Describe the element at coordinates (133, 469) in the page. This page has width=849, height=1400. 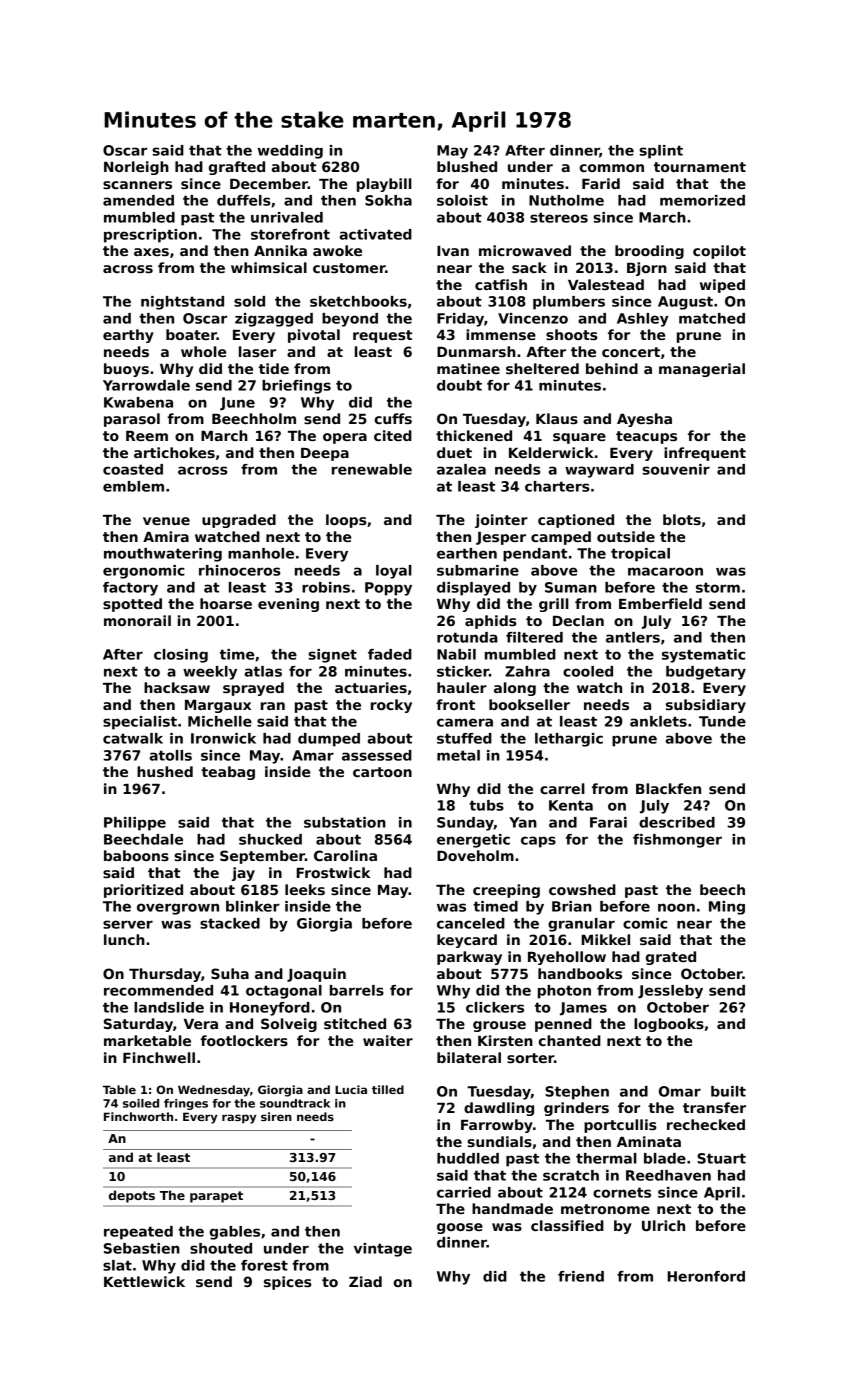
I see `coasted` at that location.
